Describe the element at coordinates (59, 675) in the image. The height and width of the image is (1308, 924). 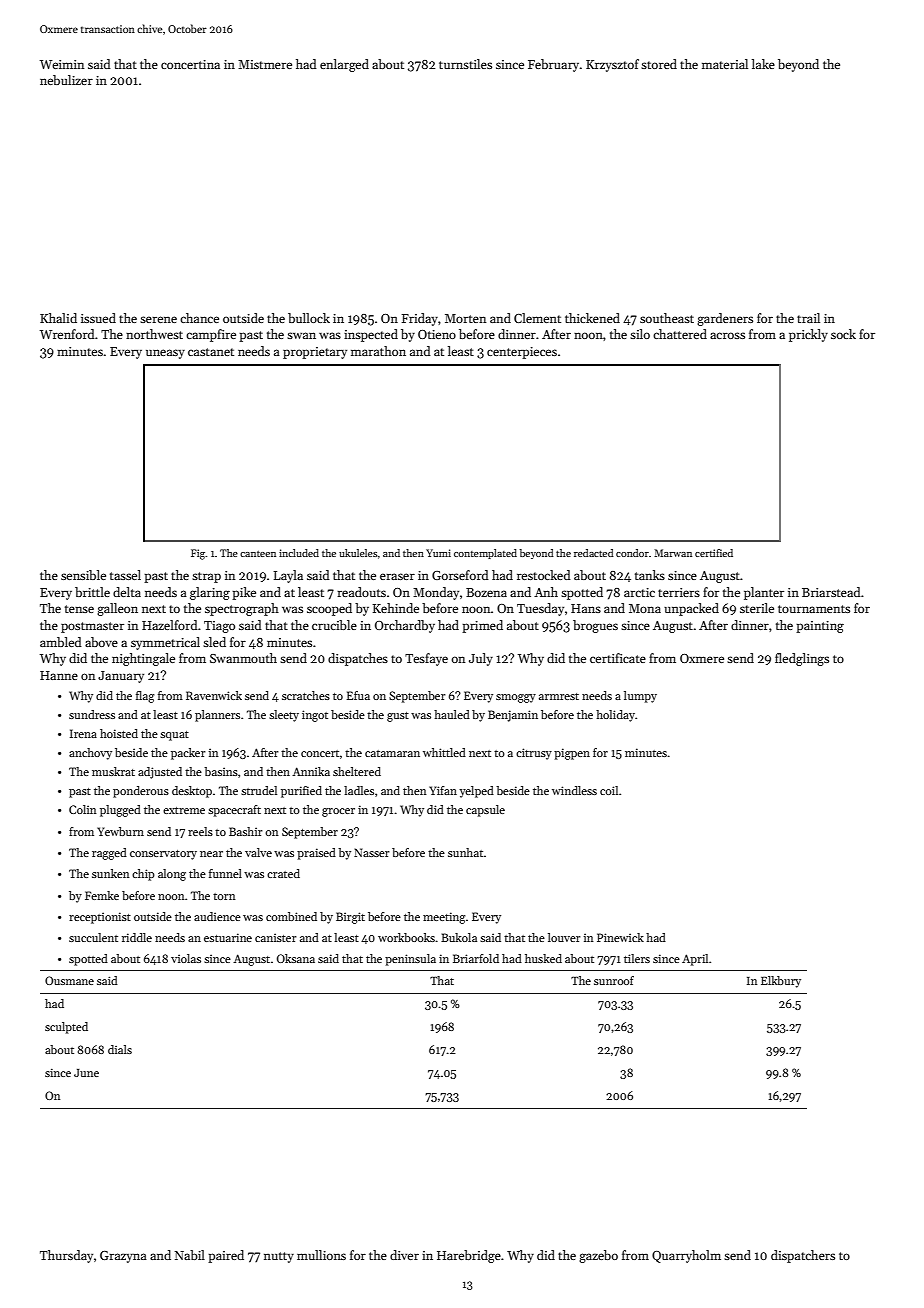
I see `Hanne` at that location.
